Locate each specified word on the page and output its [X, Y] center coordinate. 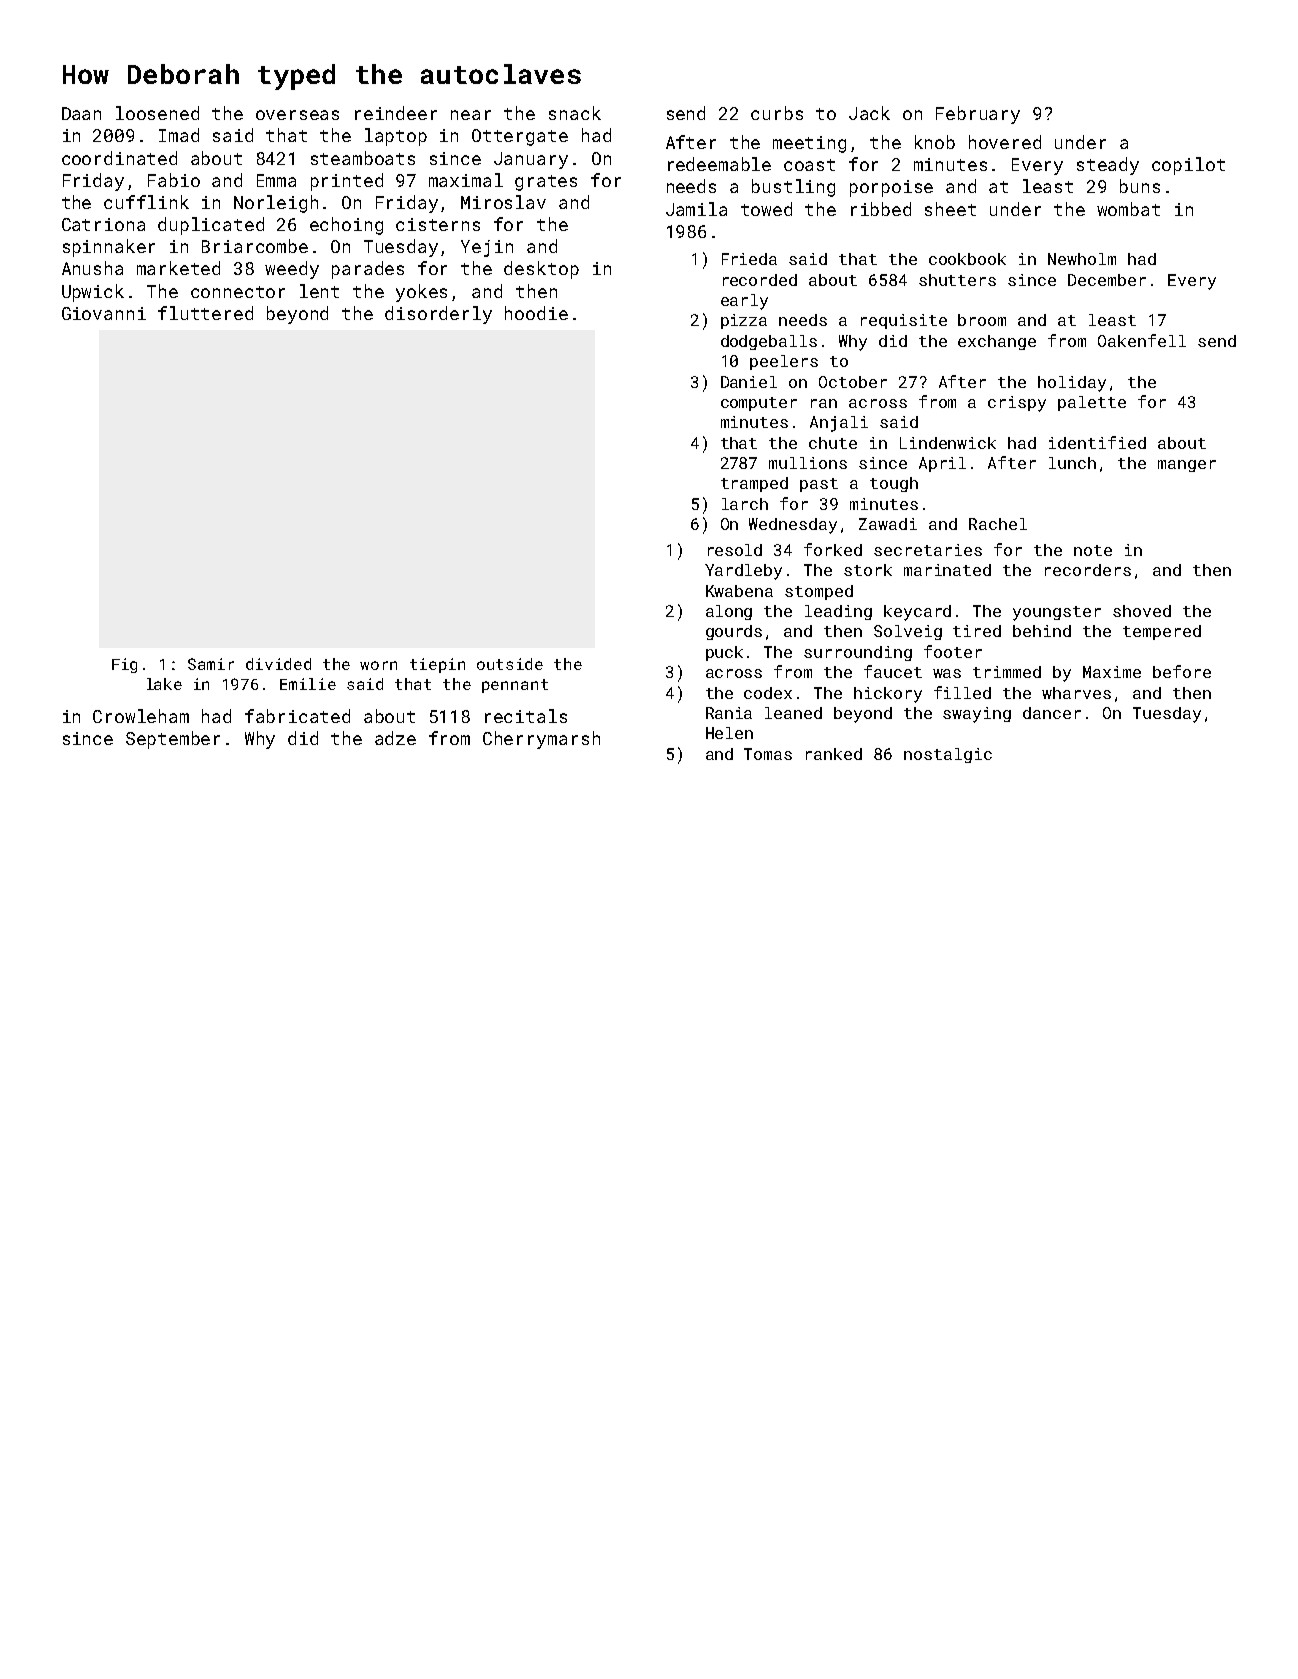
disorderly [438, 315]
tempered [1162, 632]
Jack [869, 113]
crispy [1017, 404]
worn [378, 665]
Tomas [768, 754]
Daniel [749, 382]
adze [395, 738]
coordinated [119, 158]
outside [510, 664]
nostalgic [948, 755]
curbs [777, 113]
